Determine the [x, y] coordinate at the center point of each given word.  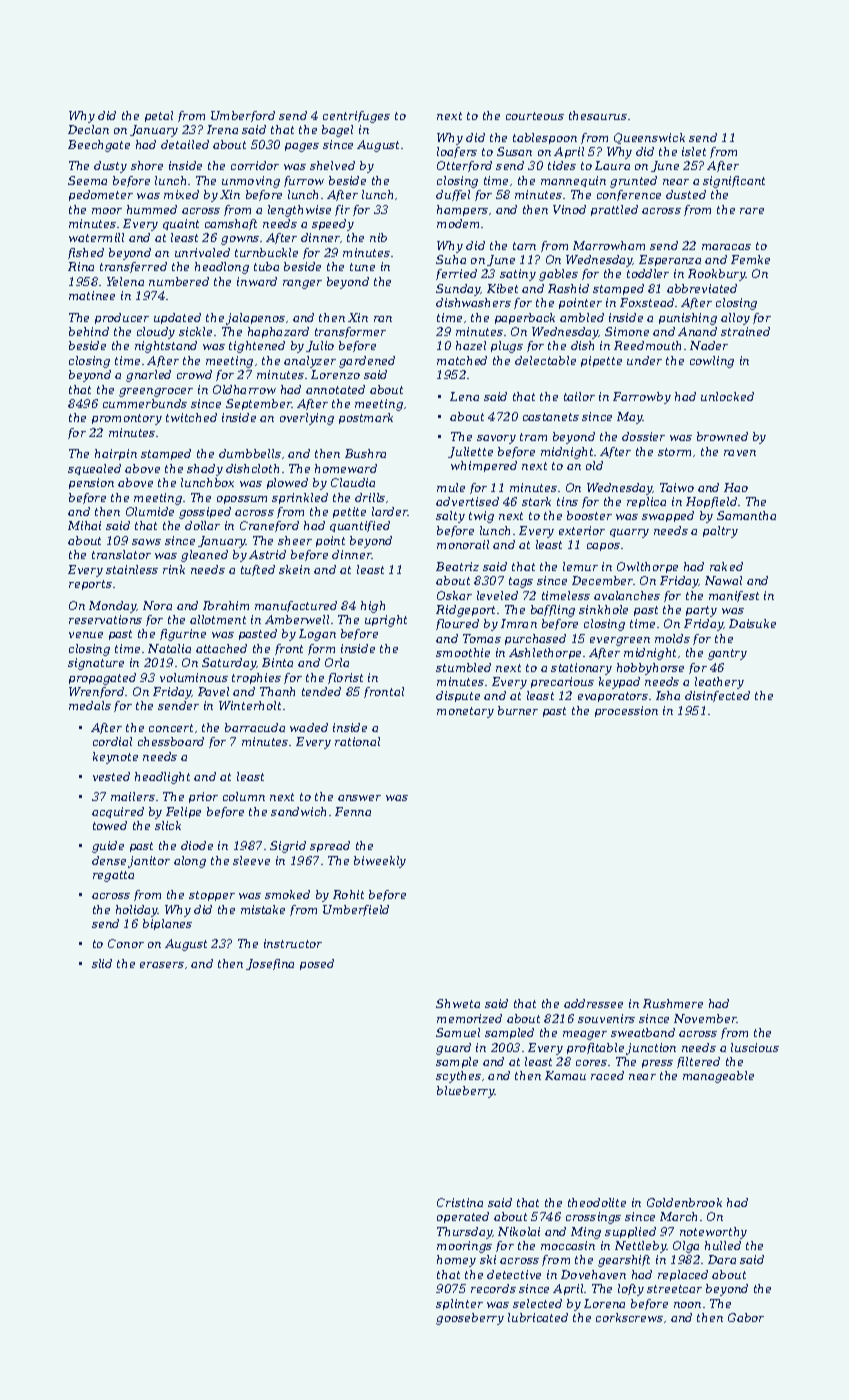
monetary [465, 712]
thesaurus [598, 115]
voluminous [194, 677]
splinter [459, 1304]
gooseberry [470, 1319]
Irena [222, 129]
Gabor [746, 1317]
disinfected [717, 696]
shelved [332, 165]
